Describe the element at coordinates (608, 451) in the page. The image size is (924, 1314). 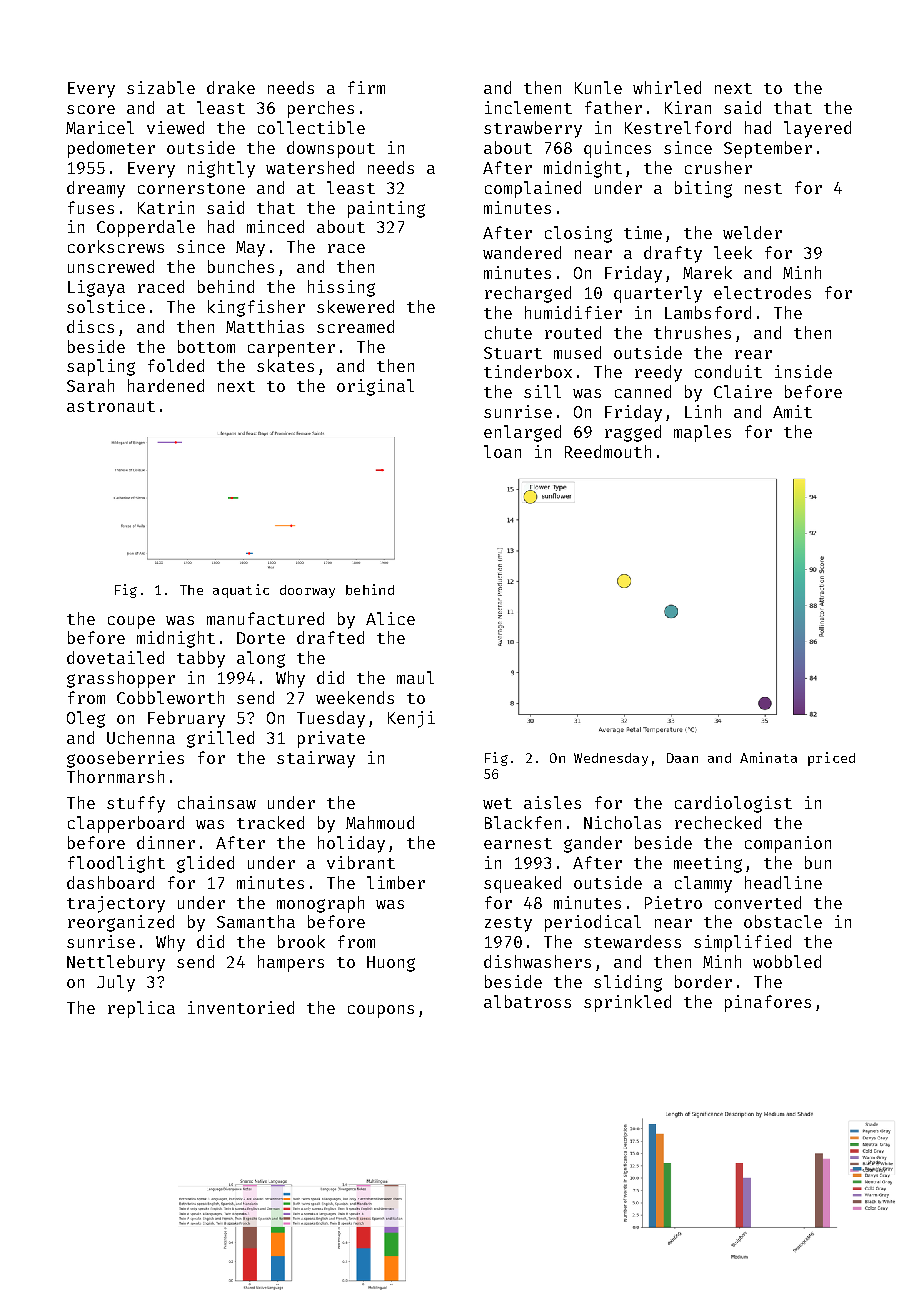
I see `Reedmouth` at that location.
